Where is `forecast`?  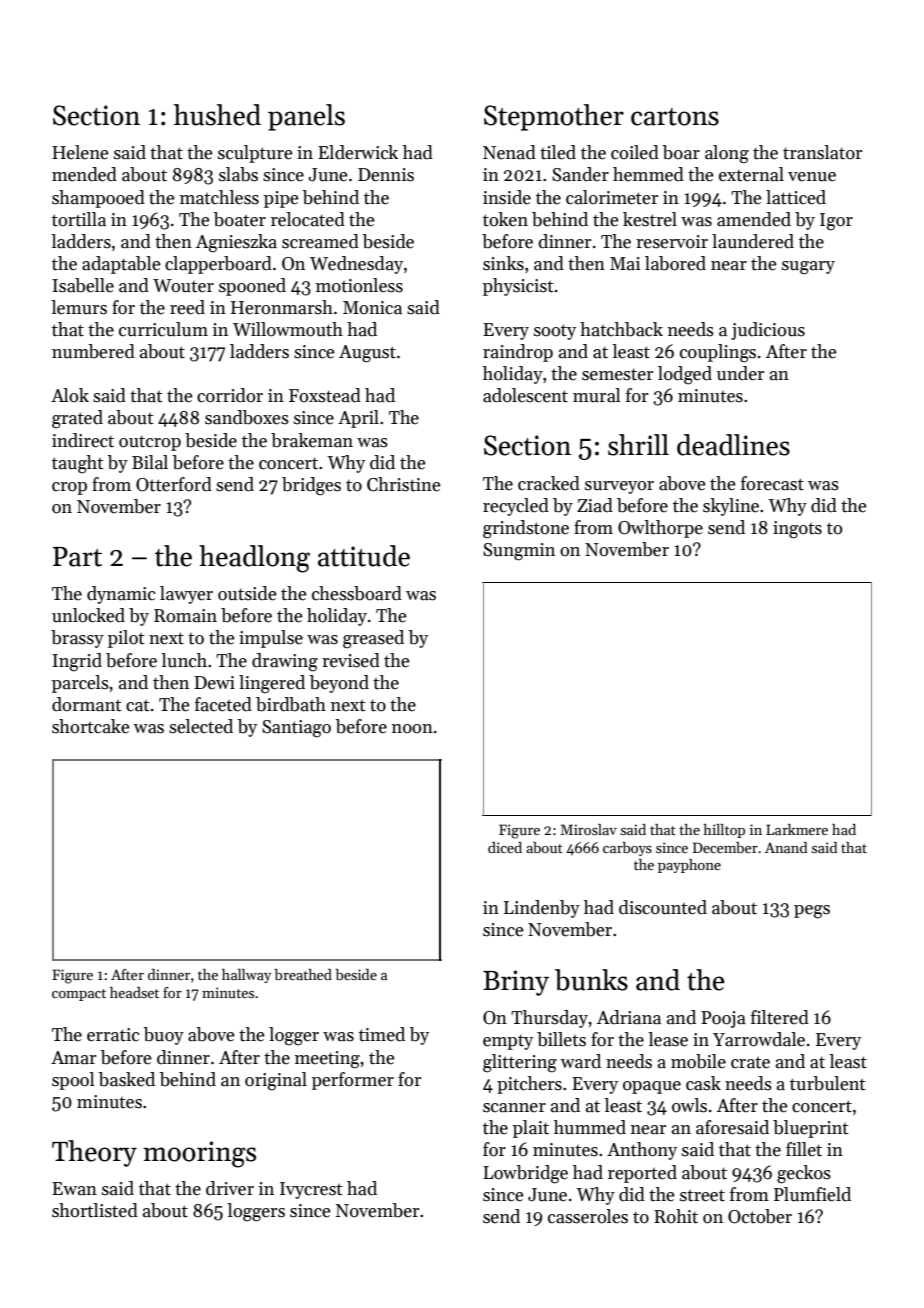 forecast is located at coordinates (772, 483).
